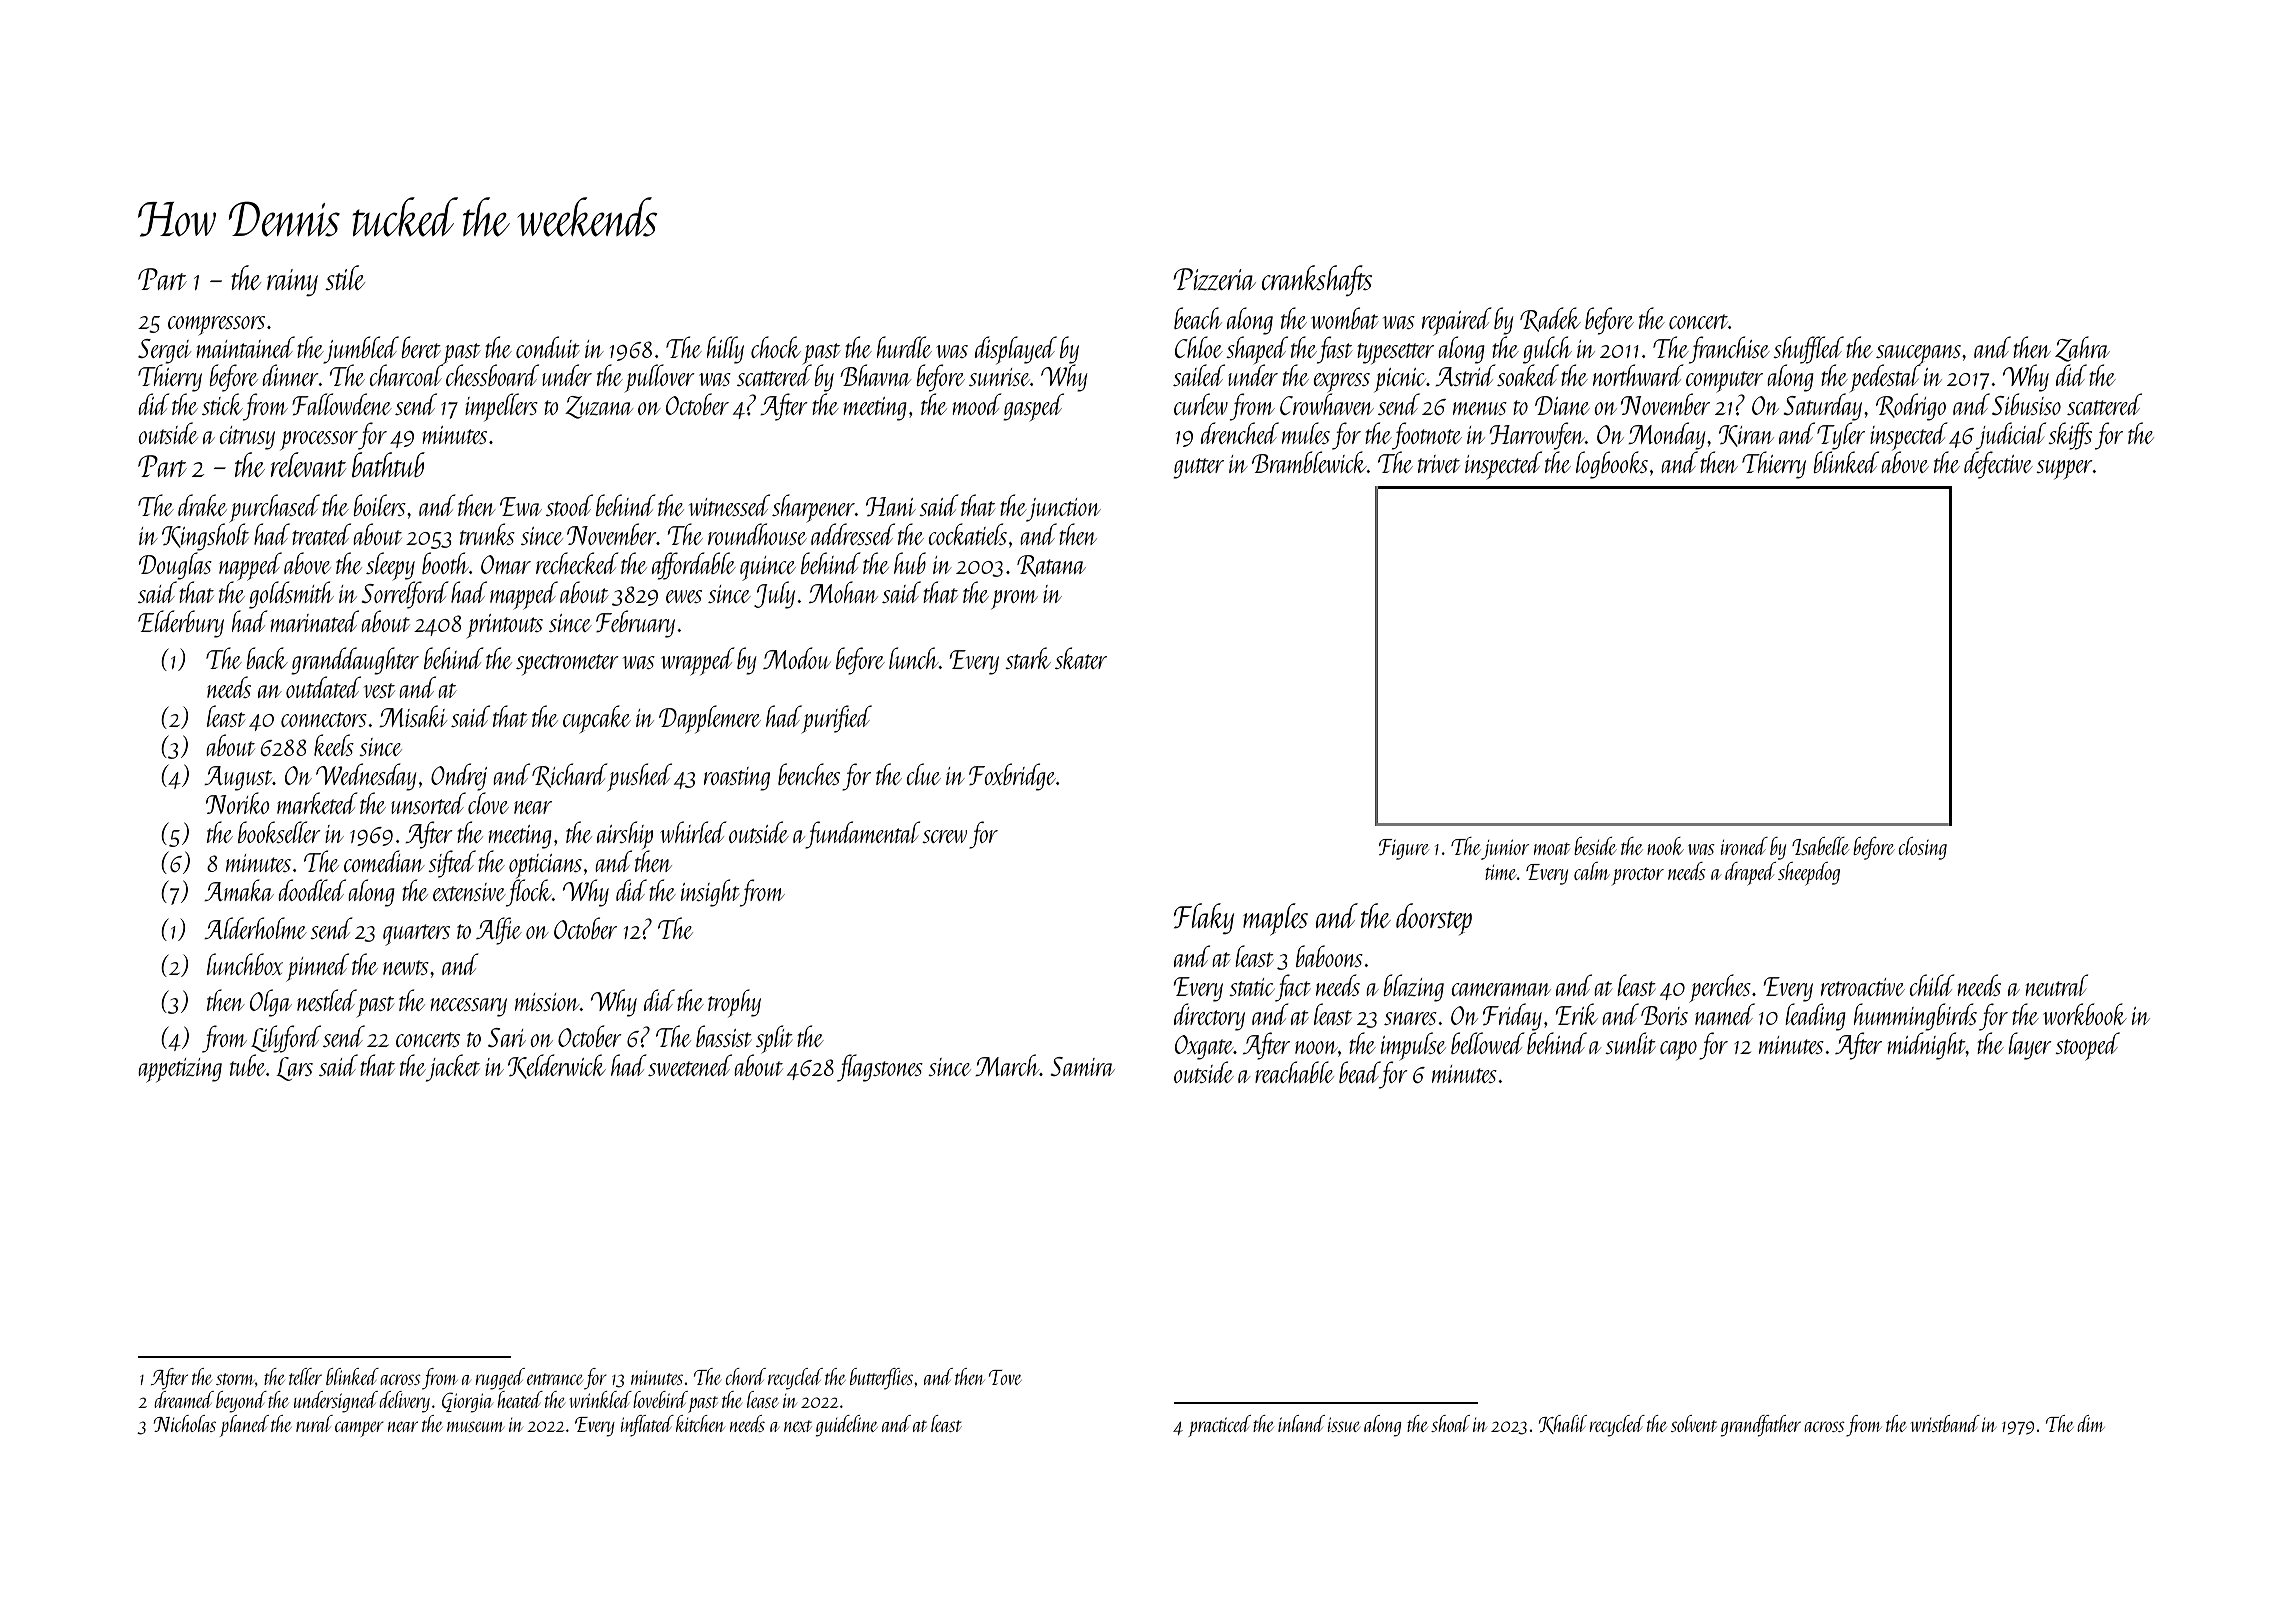 This screenshot has width=2292, height=1620. I want to click on Monday, so click(1666, 436).
